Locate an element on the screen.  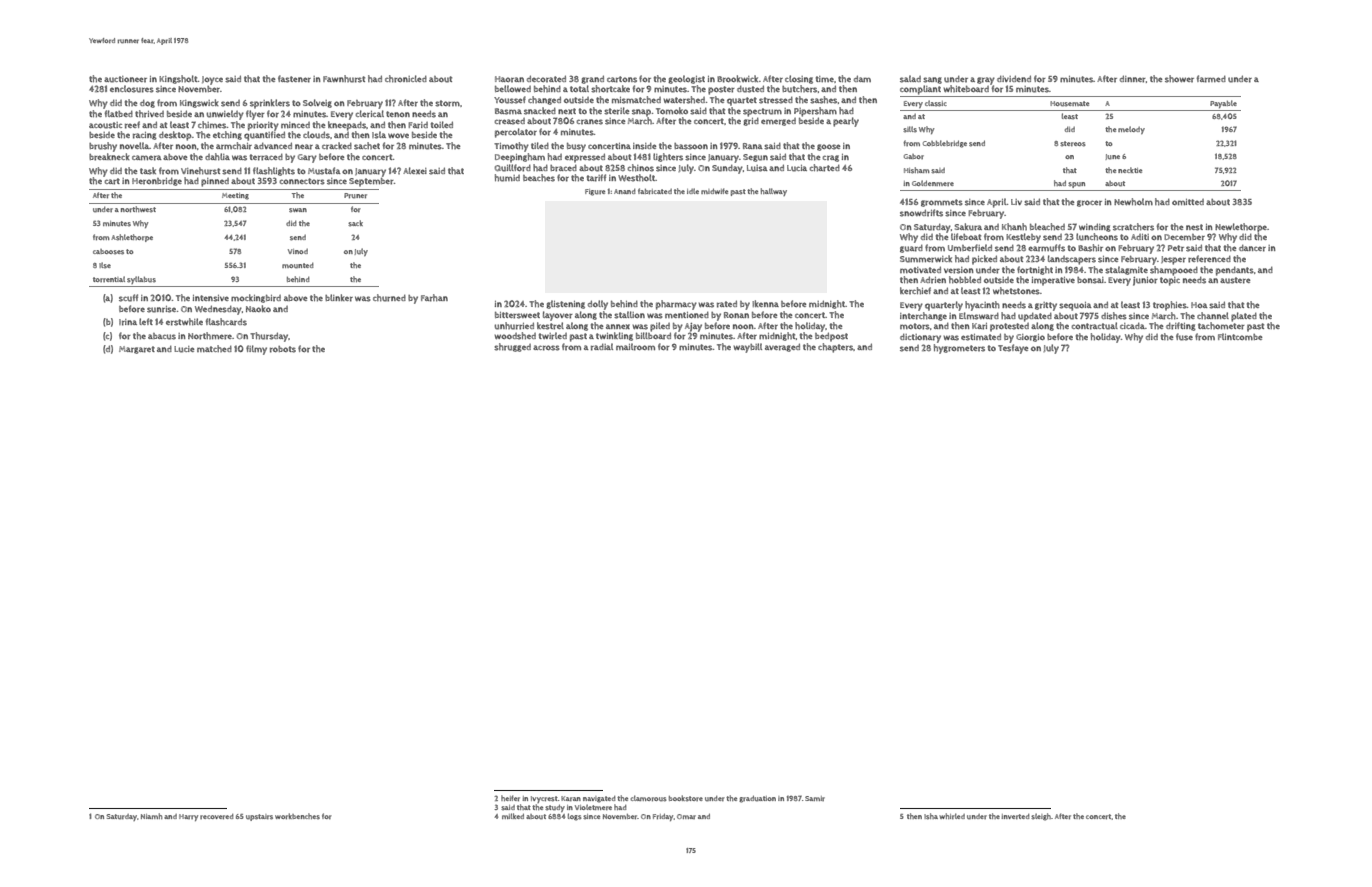
Niamh is located at coordinates (151, 816).
